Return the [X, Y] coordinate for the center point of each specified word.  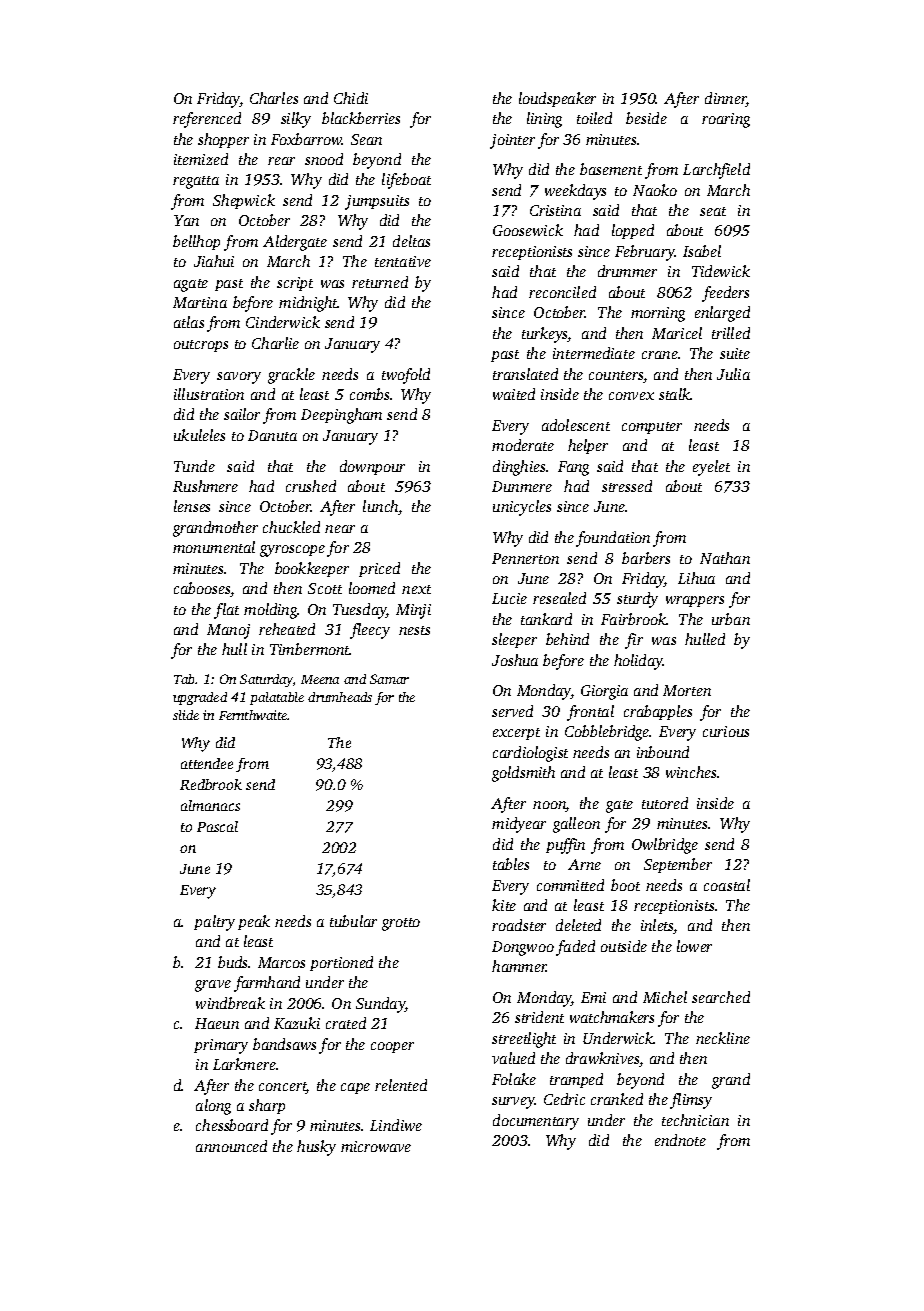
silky [296, 120]
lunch [381, 507]
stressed [627, 486]
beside [646, 118]
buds [233, 962]
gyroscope [292, 551]
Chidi [351, 98]
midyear [519, 825]
